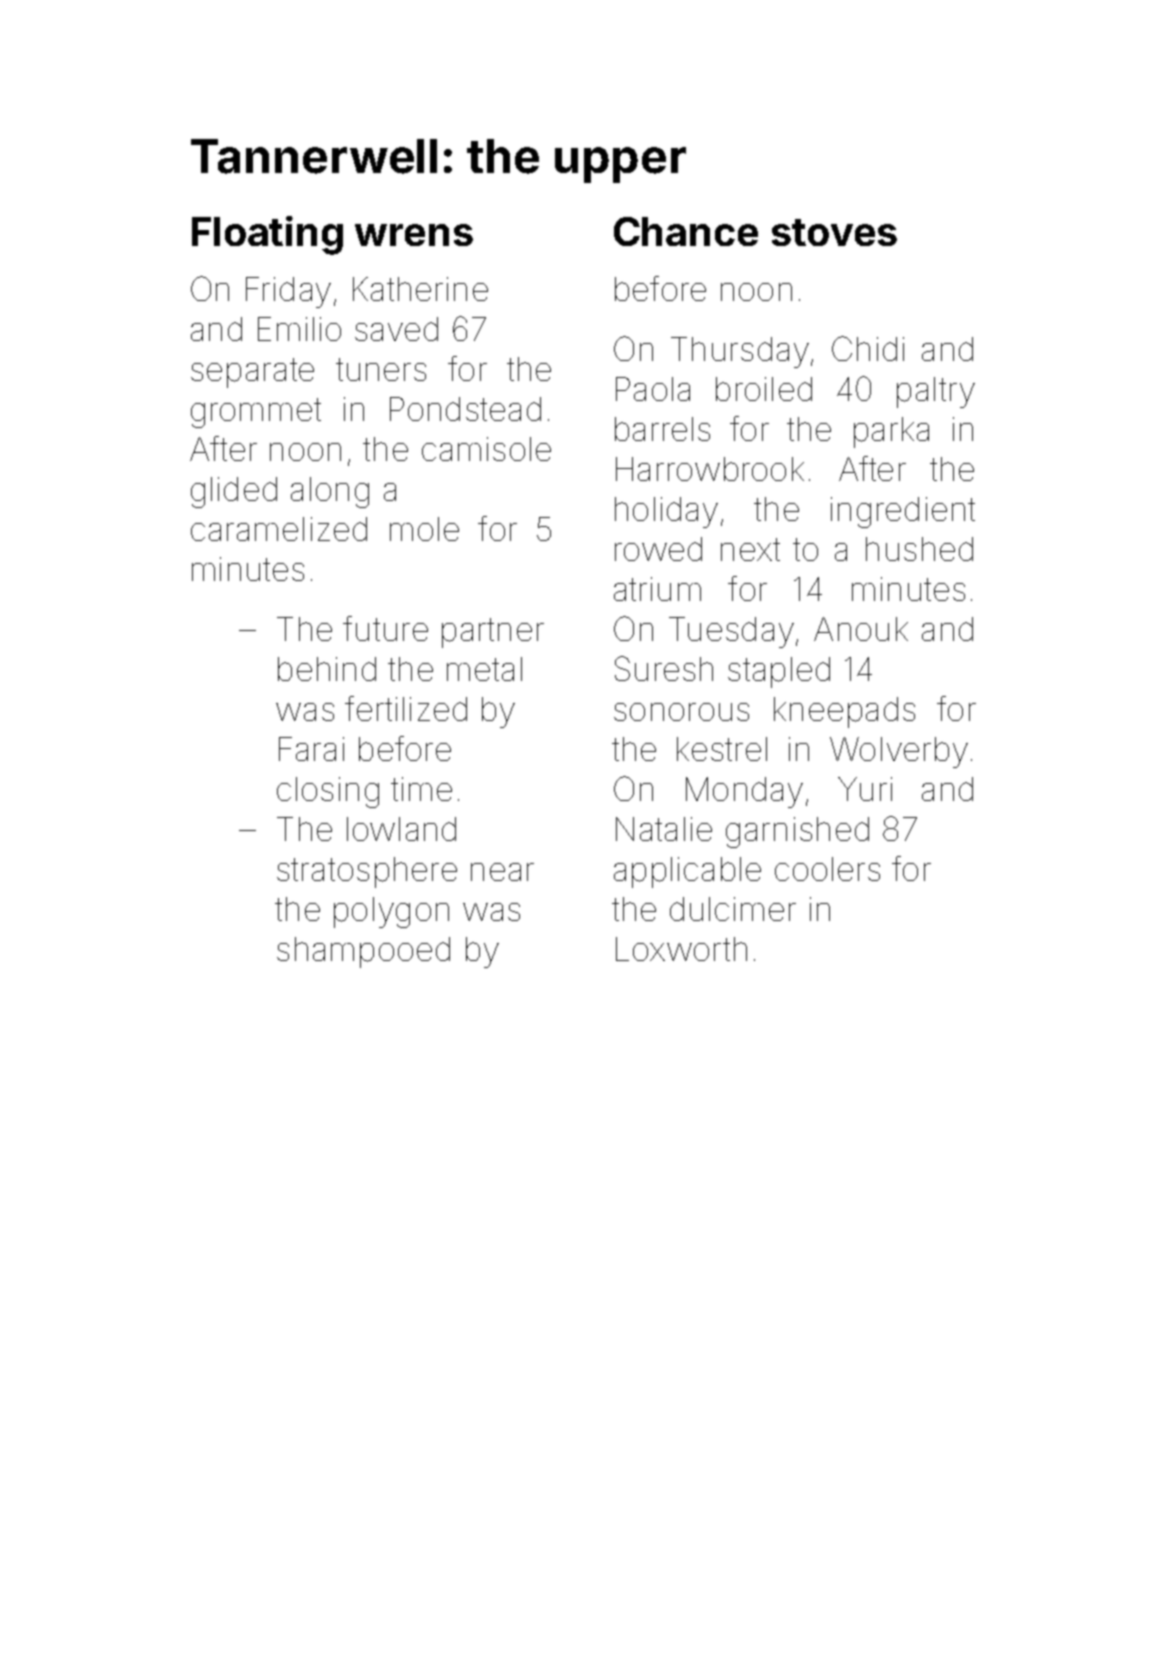 The height and width of the image is (1654, 1165). I want to click on stratosphere, so click(367, 872).
